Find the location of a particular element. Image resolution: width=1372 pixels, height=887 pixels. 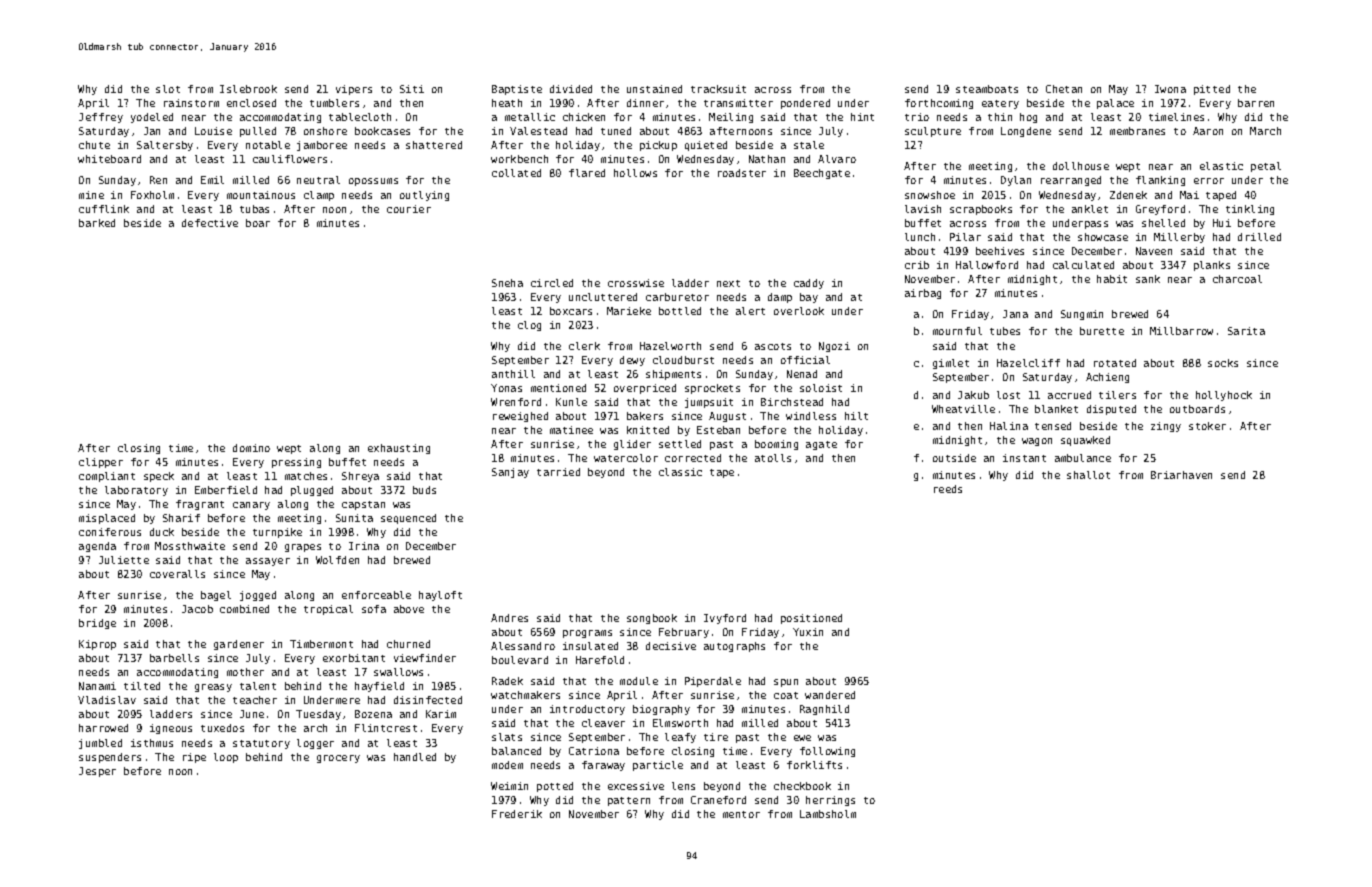

calculated is located at coordinates (1083, 265).
